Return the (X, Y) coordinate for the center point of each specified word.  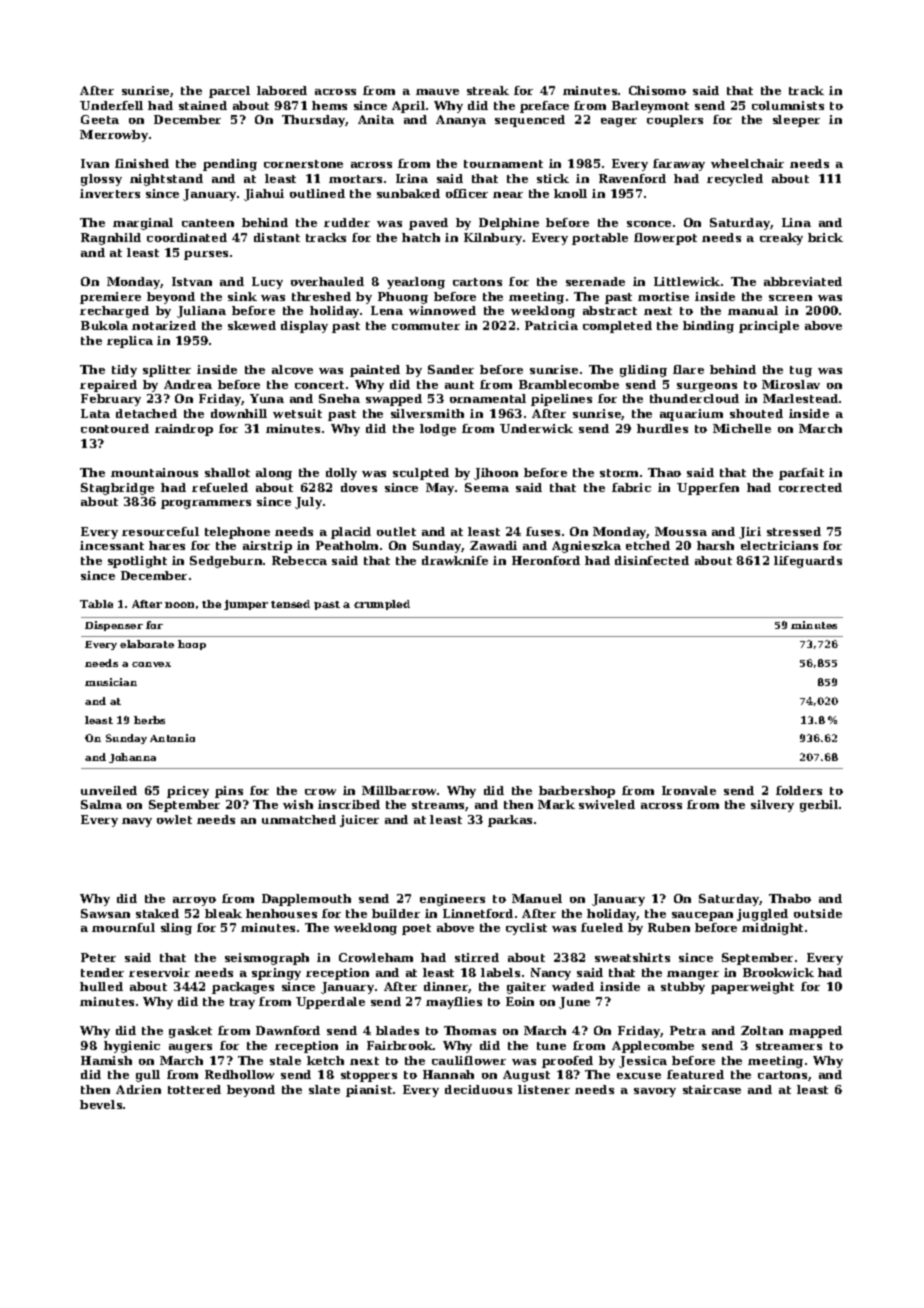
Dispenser (114, 626)
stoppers (369, 1076)
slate (324, 1089)
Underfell (111, 105)
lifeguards (808, 562)
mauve (437, 92)
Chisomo (657, 90)
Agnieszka (586, 547)
